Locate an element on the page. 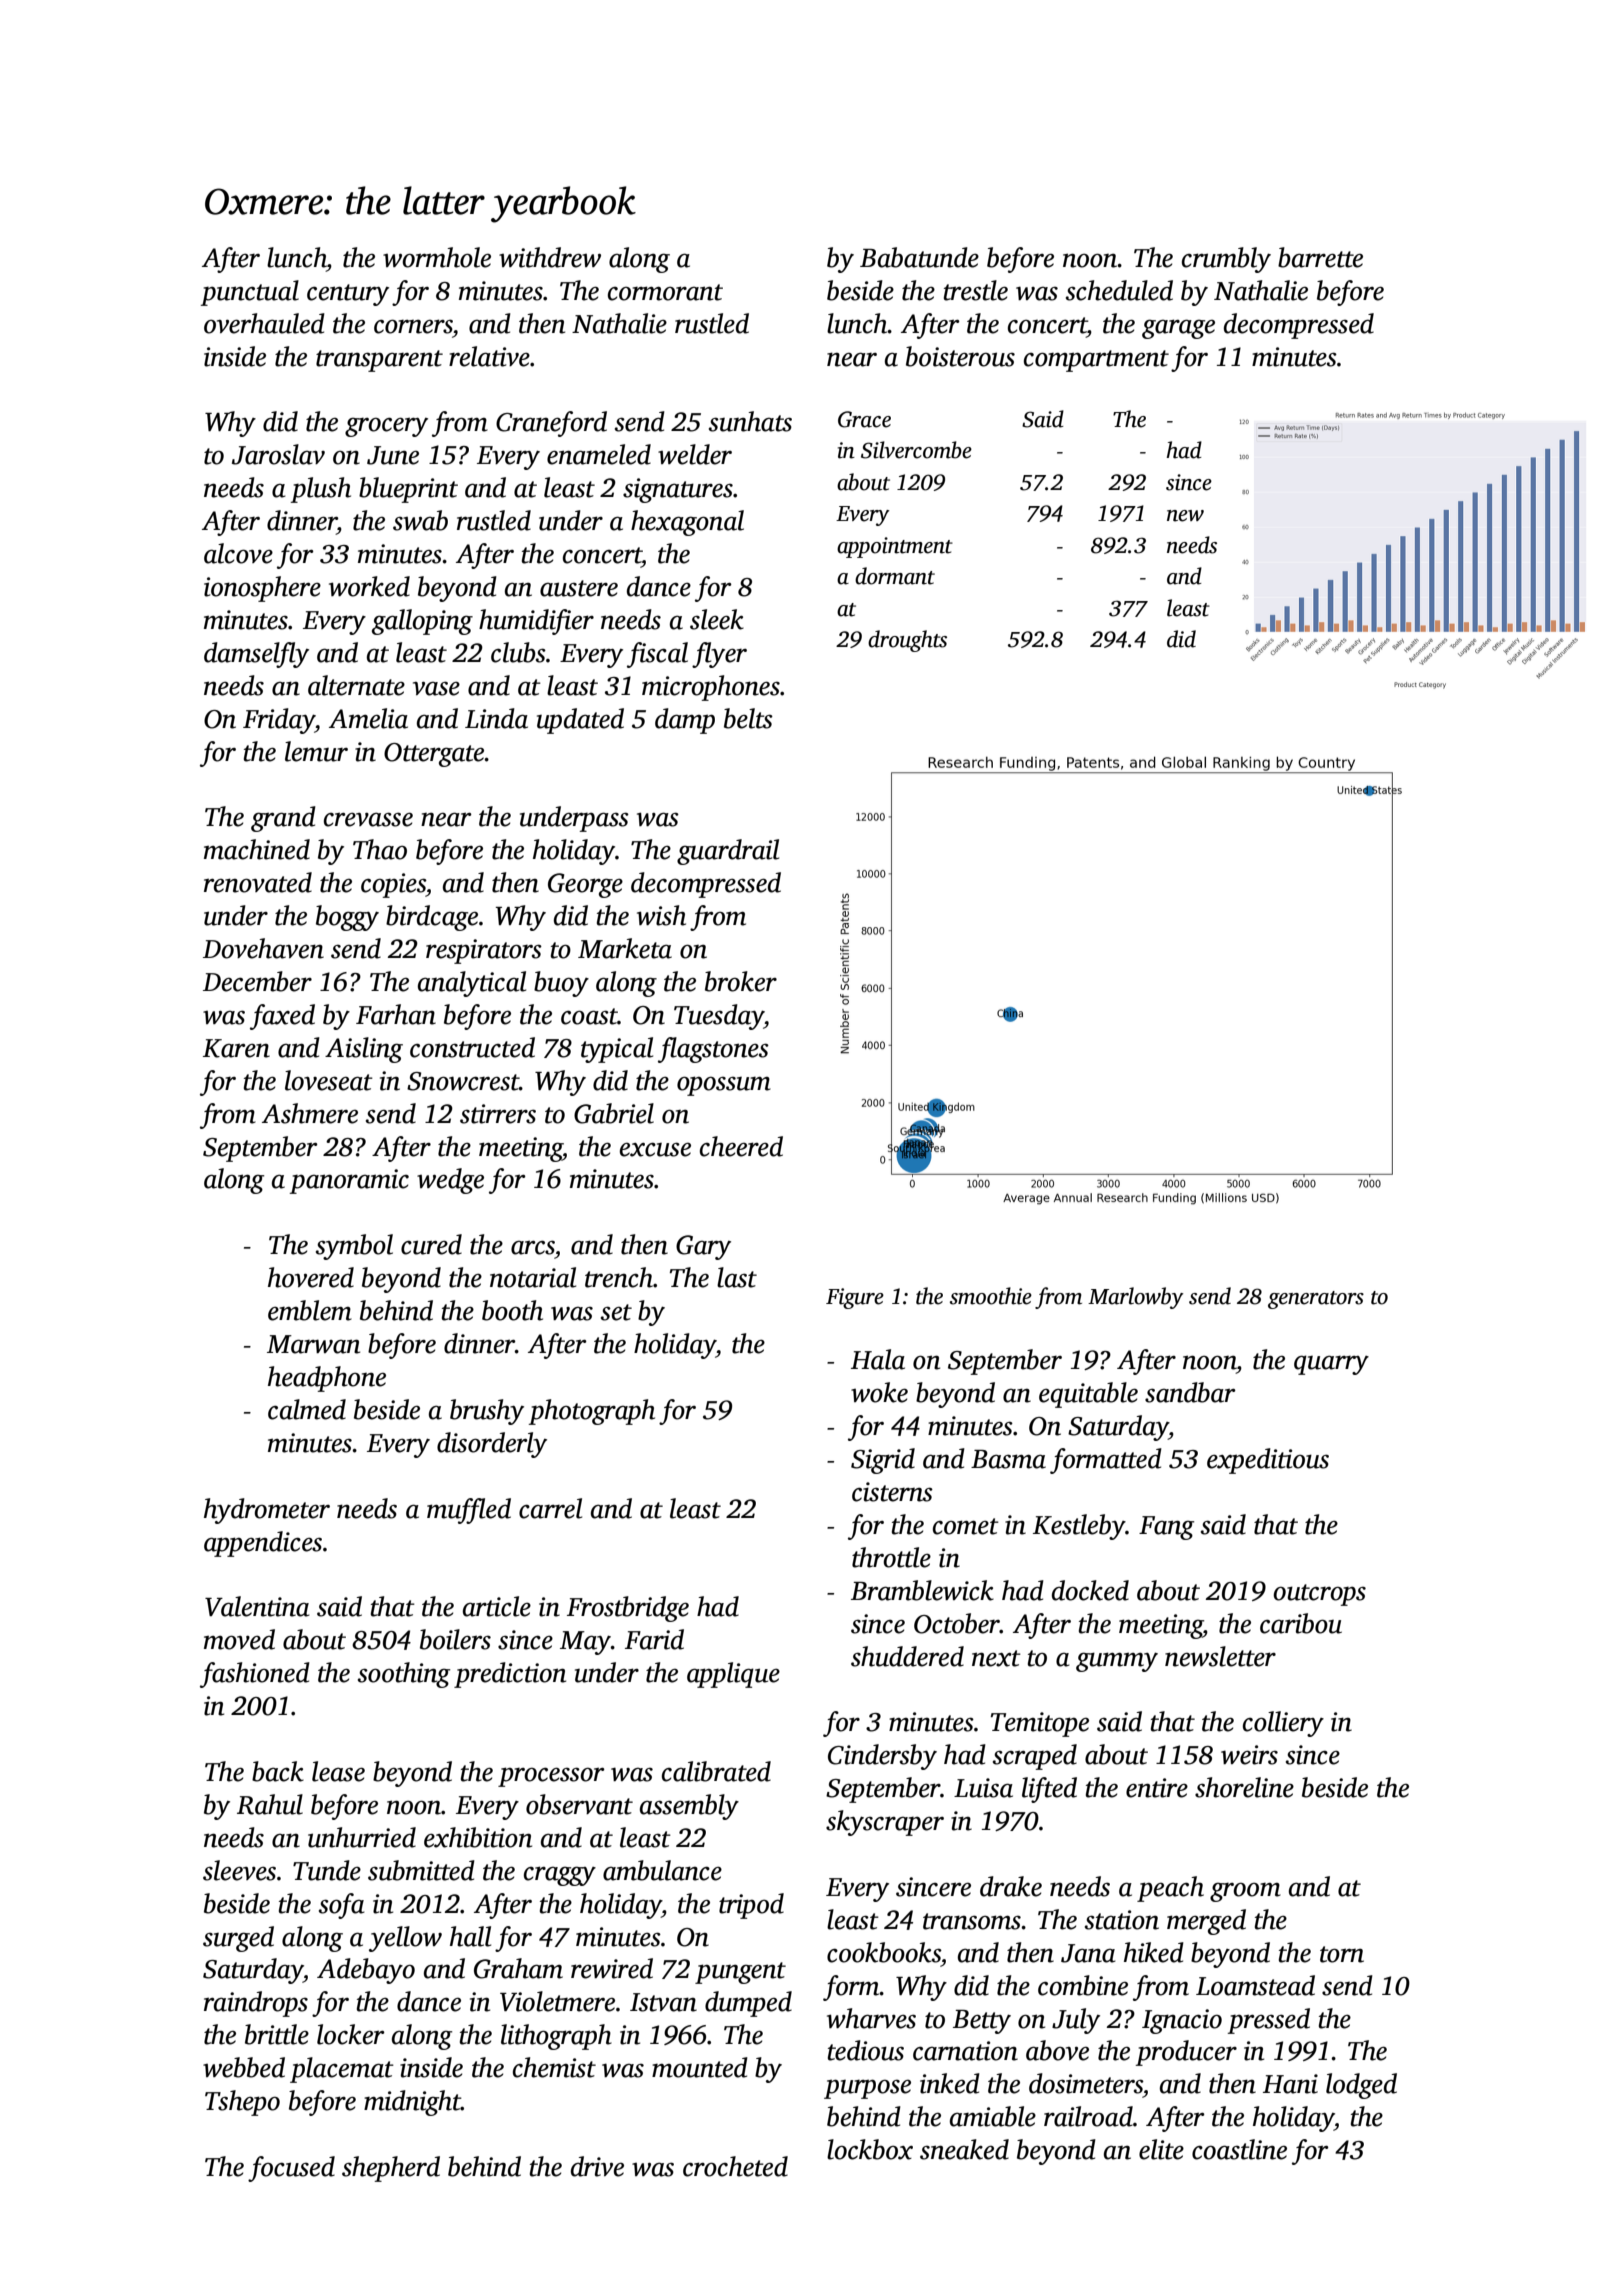 This image has height=2292, width=1620. Tshepo is located at coordinates (242, 2103).
